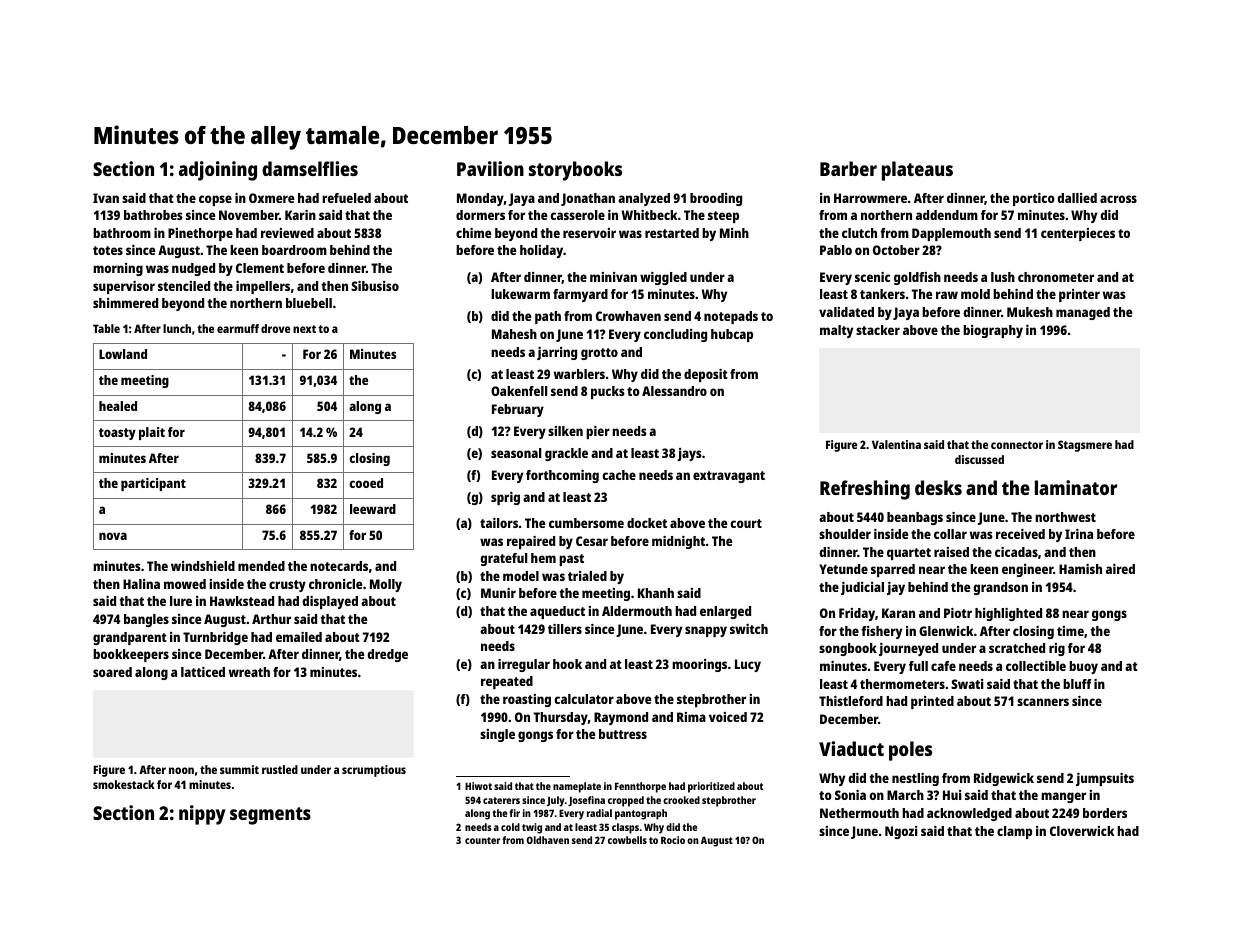 Image resolution: width=1233 pixels, height=952 pixels. I want to click on wiggled, so click(663, 278).
